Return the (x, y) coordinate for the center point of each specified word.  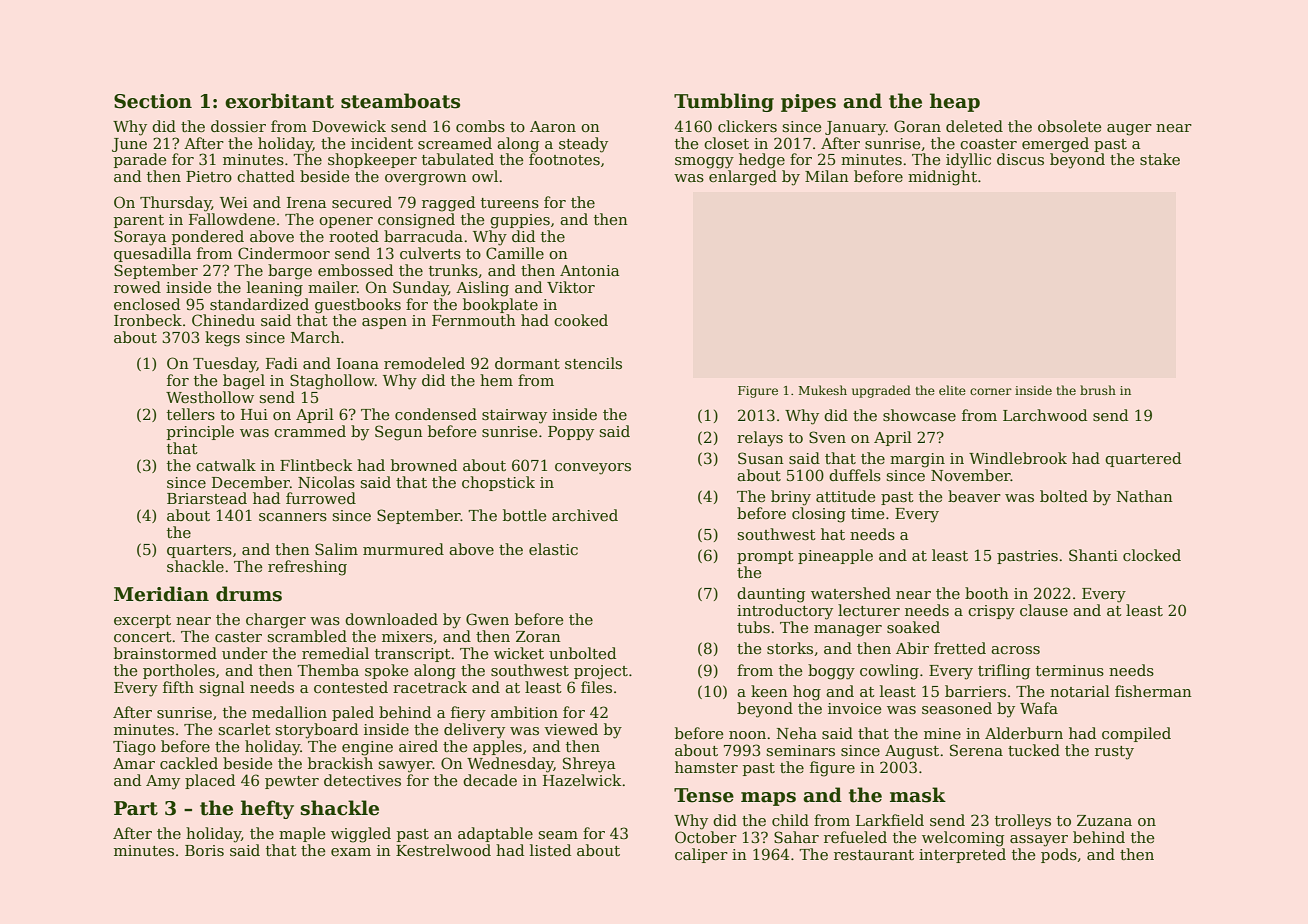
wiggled (361, 835)
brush (1098, 390)
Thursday (175, 204)
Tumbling (724, 102)
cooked (581, 320)
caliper (701, 855)
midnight (942, 178)
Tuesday (225, 365)
